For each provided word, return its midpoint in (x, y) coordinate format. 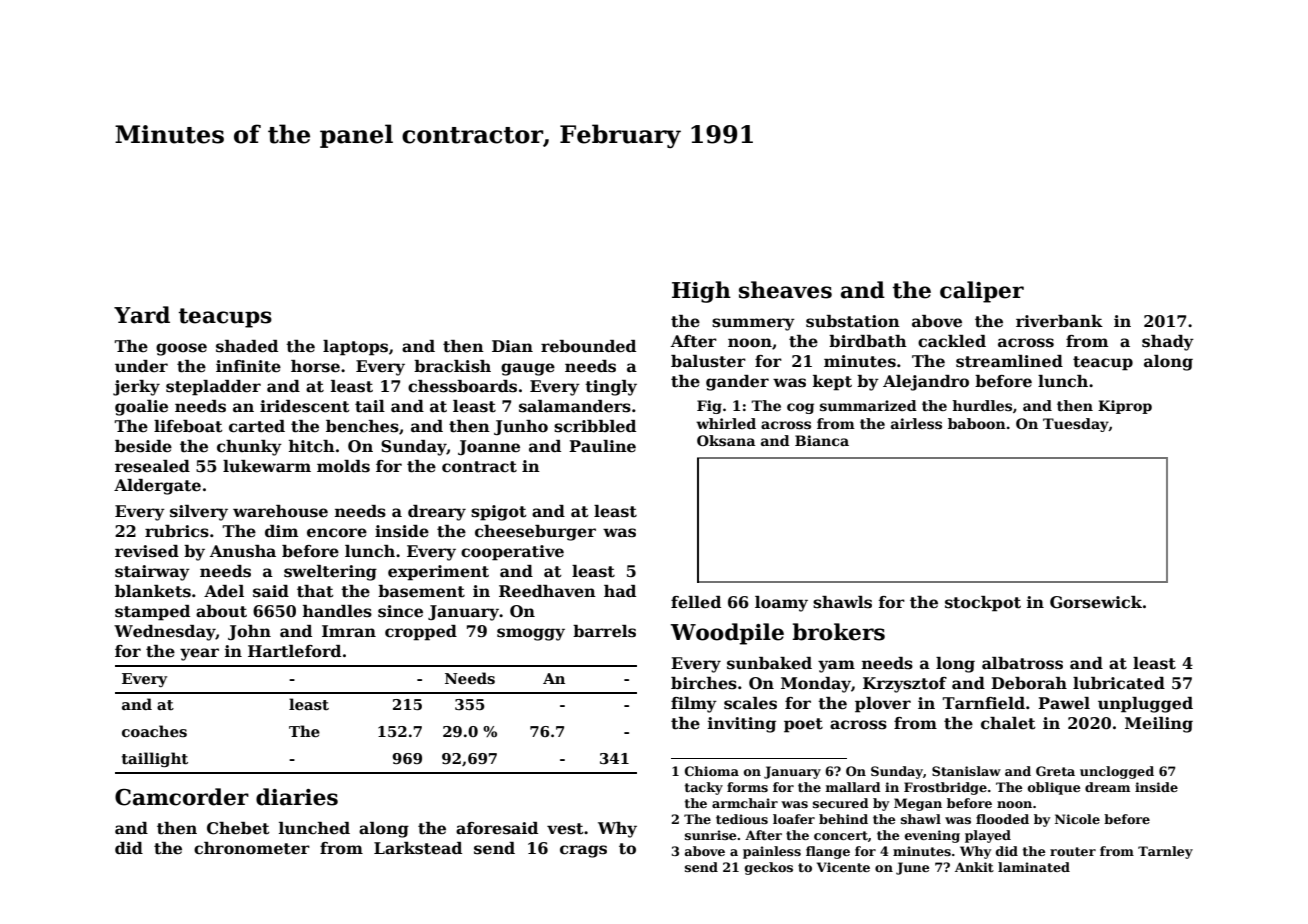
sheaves (785, 290)
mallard (853, 787)
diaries (297, 797)
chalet (1008, 723)
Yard (142, 315)
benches (362, 426)
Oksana (726, 440)
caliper (982, 292)
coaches (154, 731)
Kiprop (1125, 407)
